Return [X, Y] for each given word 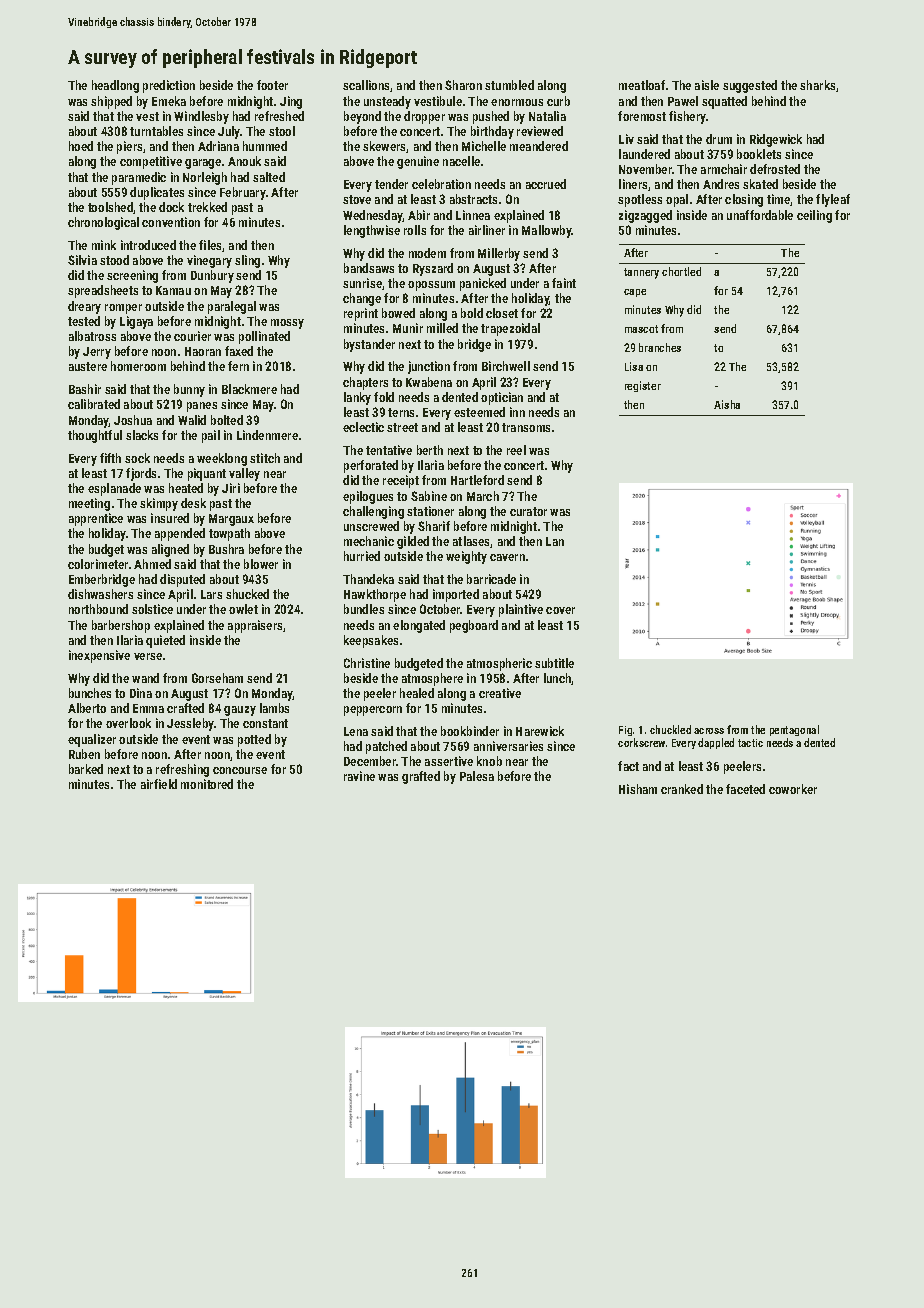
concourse [240, 770]
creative [500, 693]
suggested [750, 86]
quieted [165, 641]
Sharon [463, 85]
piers [129, 147]
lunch [558, 679]
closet [502, 313]
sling [247, 261]
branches [660, 347]
